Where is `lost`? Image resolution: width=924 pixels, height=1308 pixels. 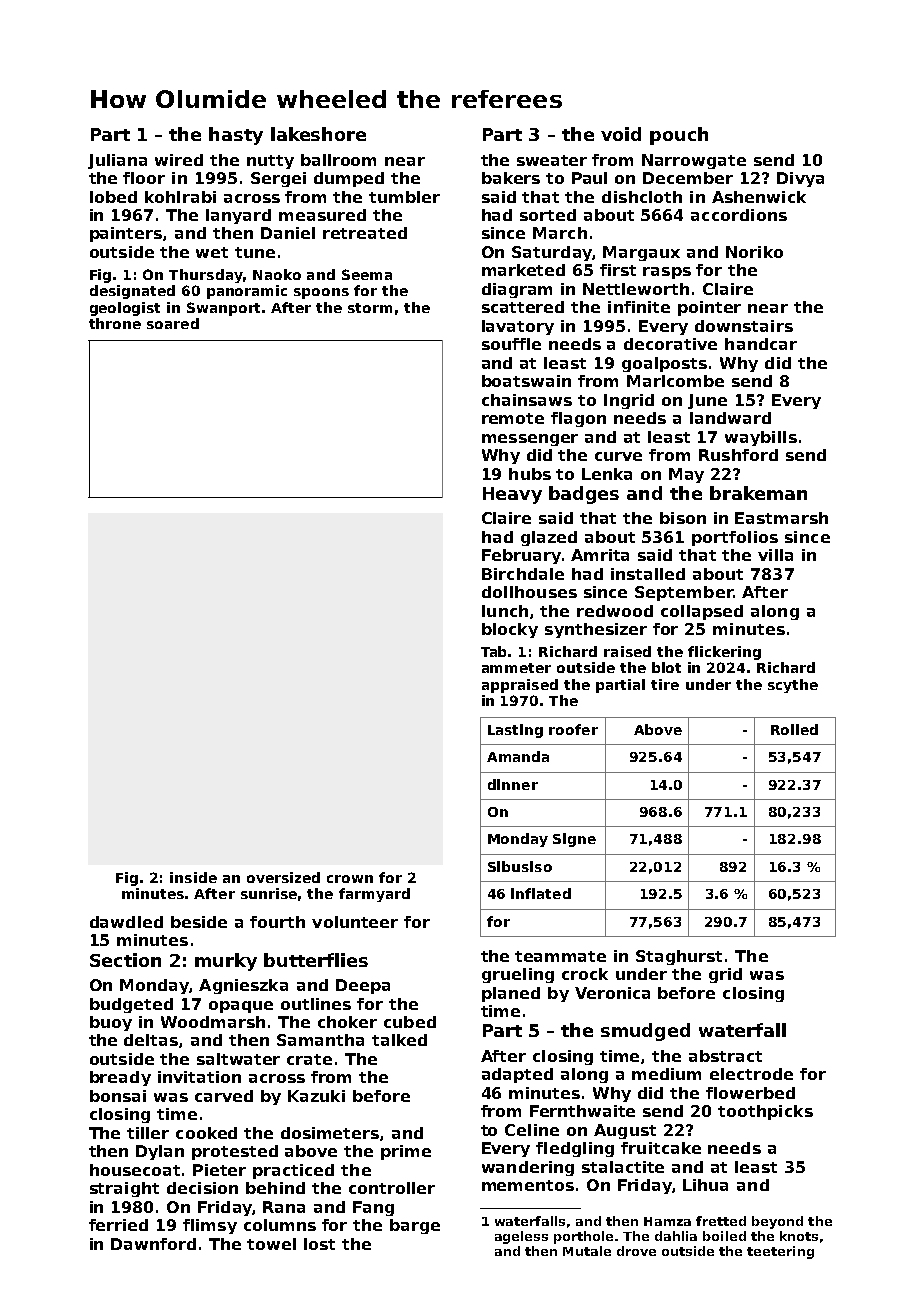 lost is located at coordinates (319, 1244).
